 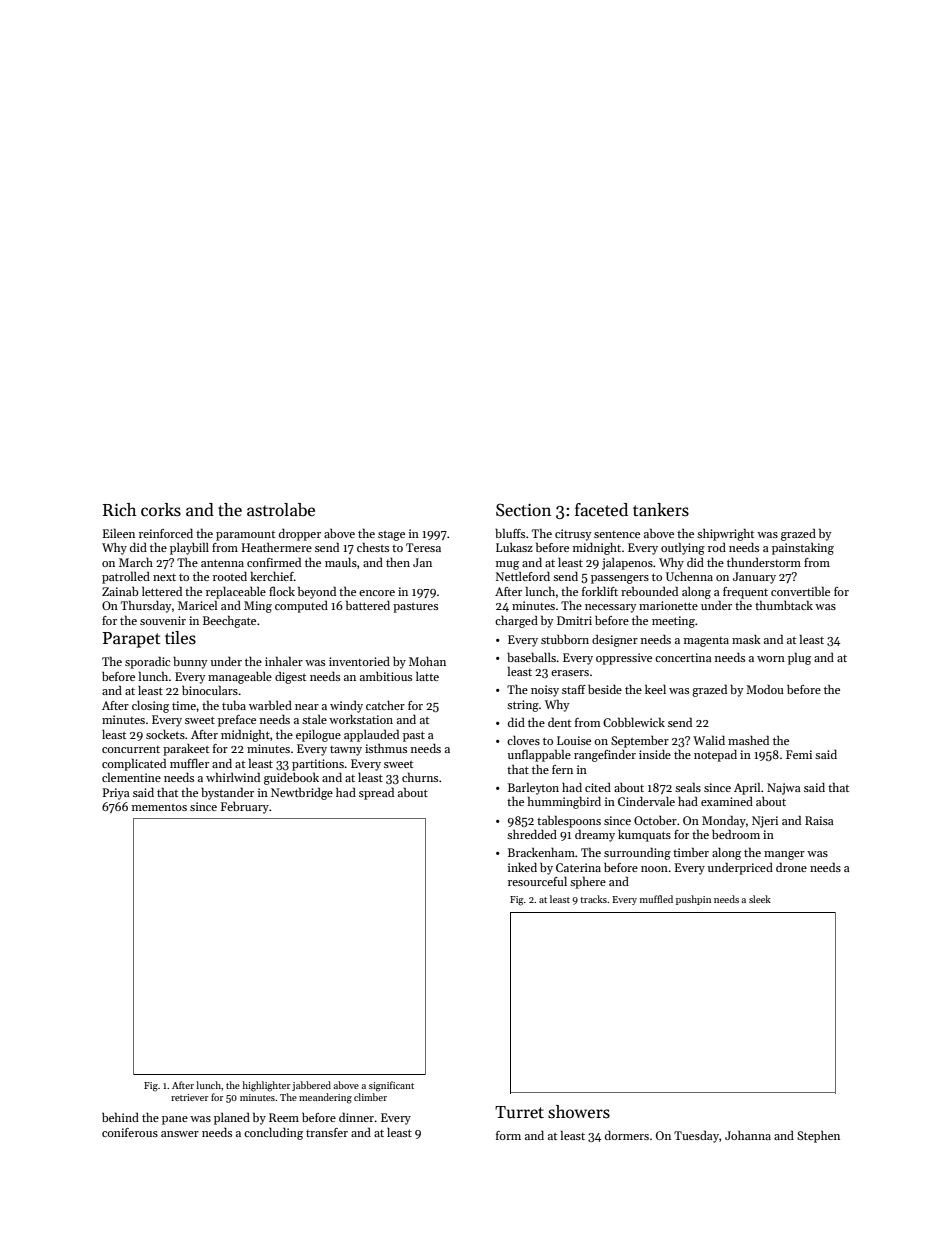 I want to click on tracks, so click(x=593, y=899).
